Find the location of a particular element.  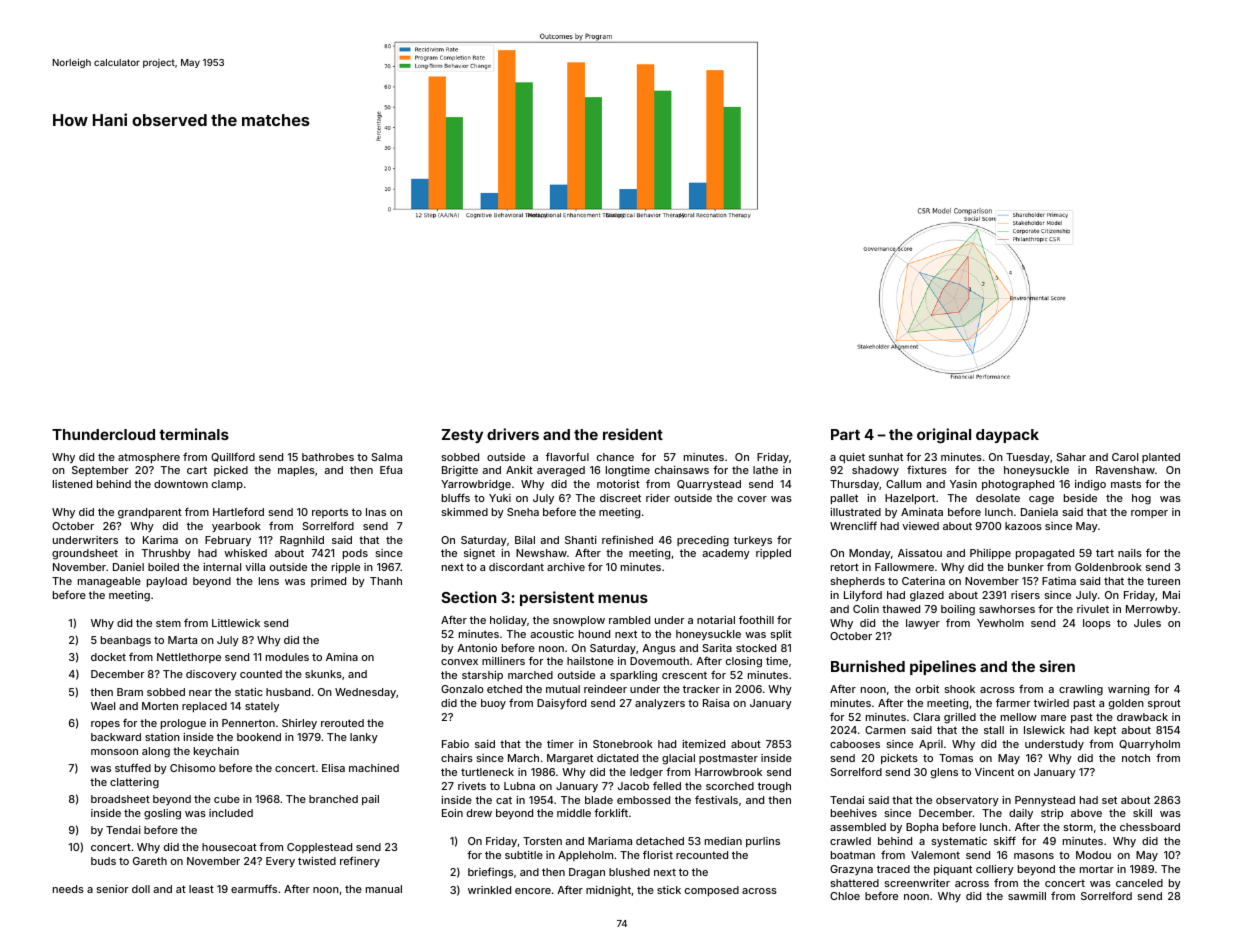

manual is located at coordinates (384, 889).
